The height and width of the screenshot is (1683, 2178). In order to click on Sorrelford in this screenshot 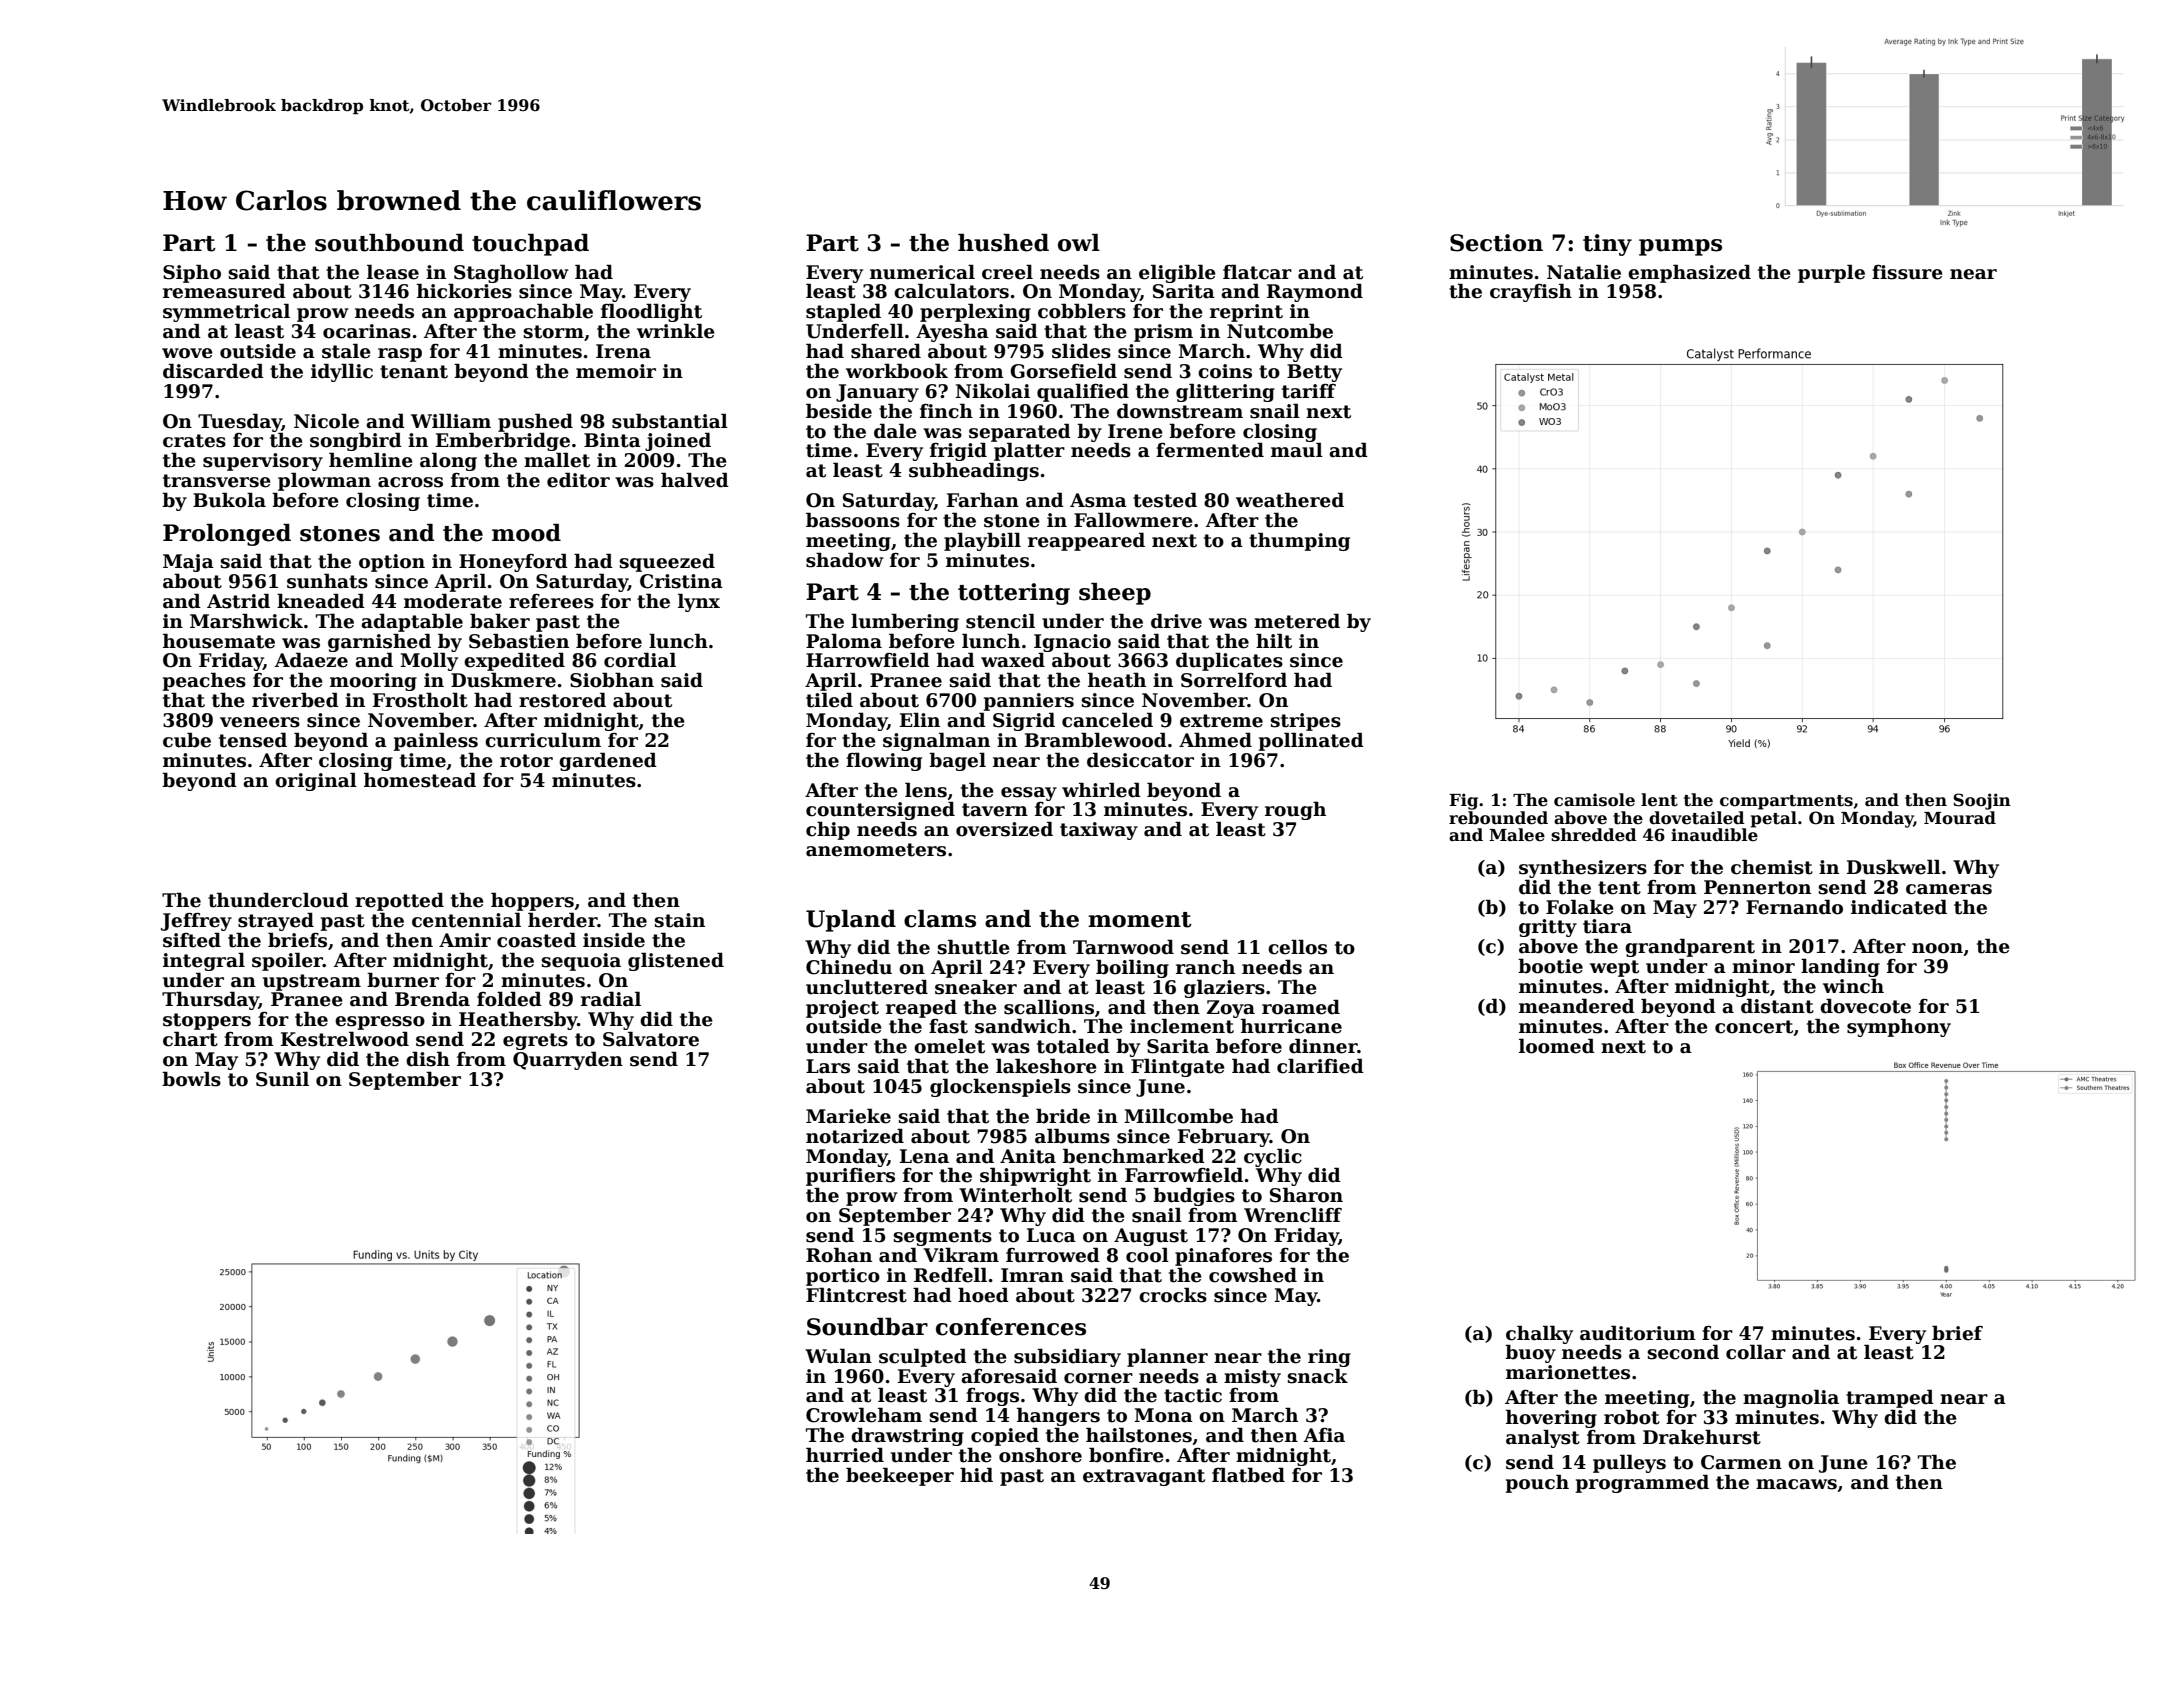, I will do `click(1234, 680)`.
